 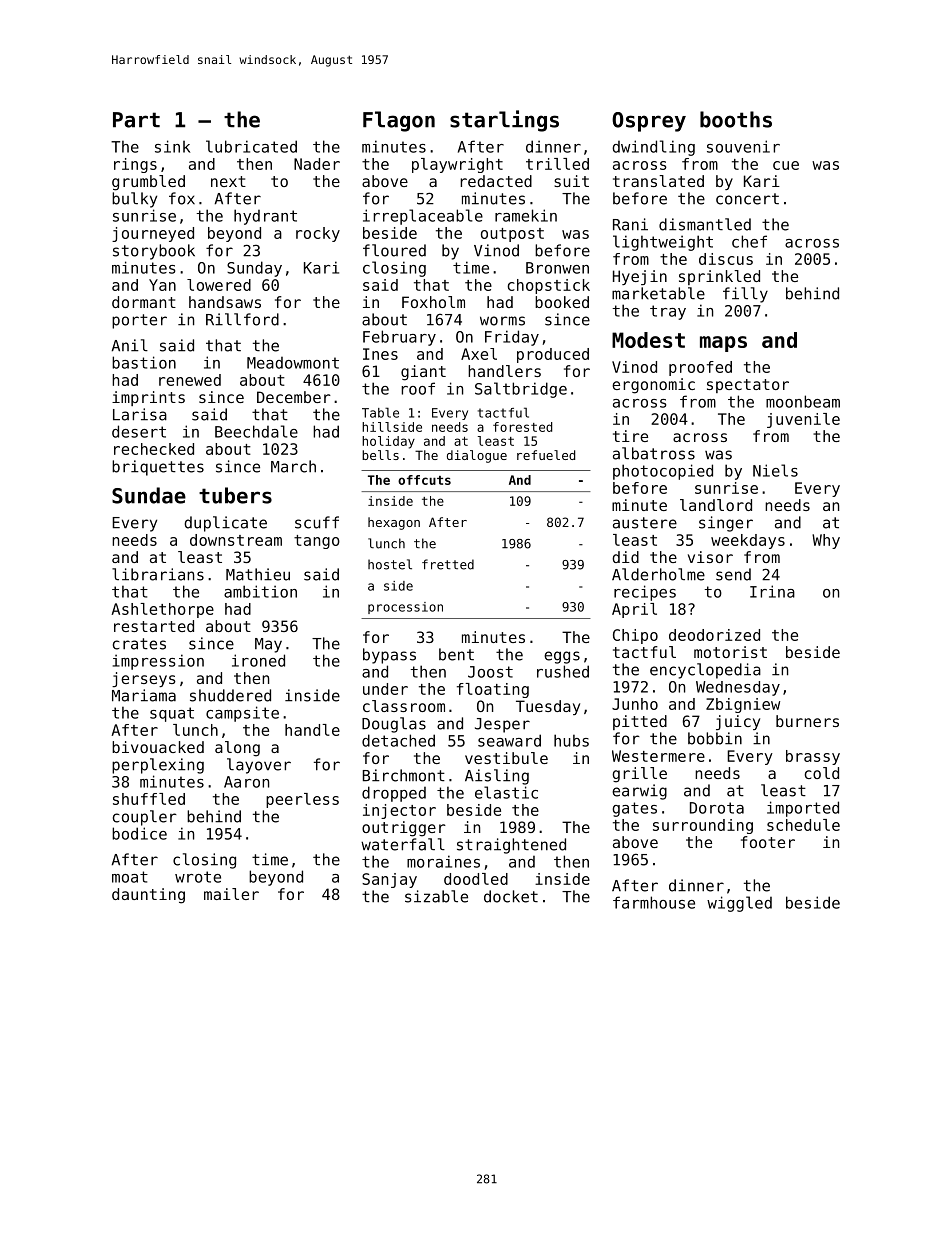 What do you see at coordinates (136, 120) in the screenshot?
I see `Part` at bounding box center [136, 120].
